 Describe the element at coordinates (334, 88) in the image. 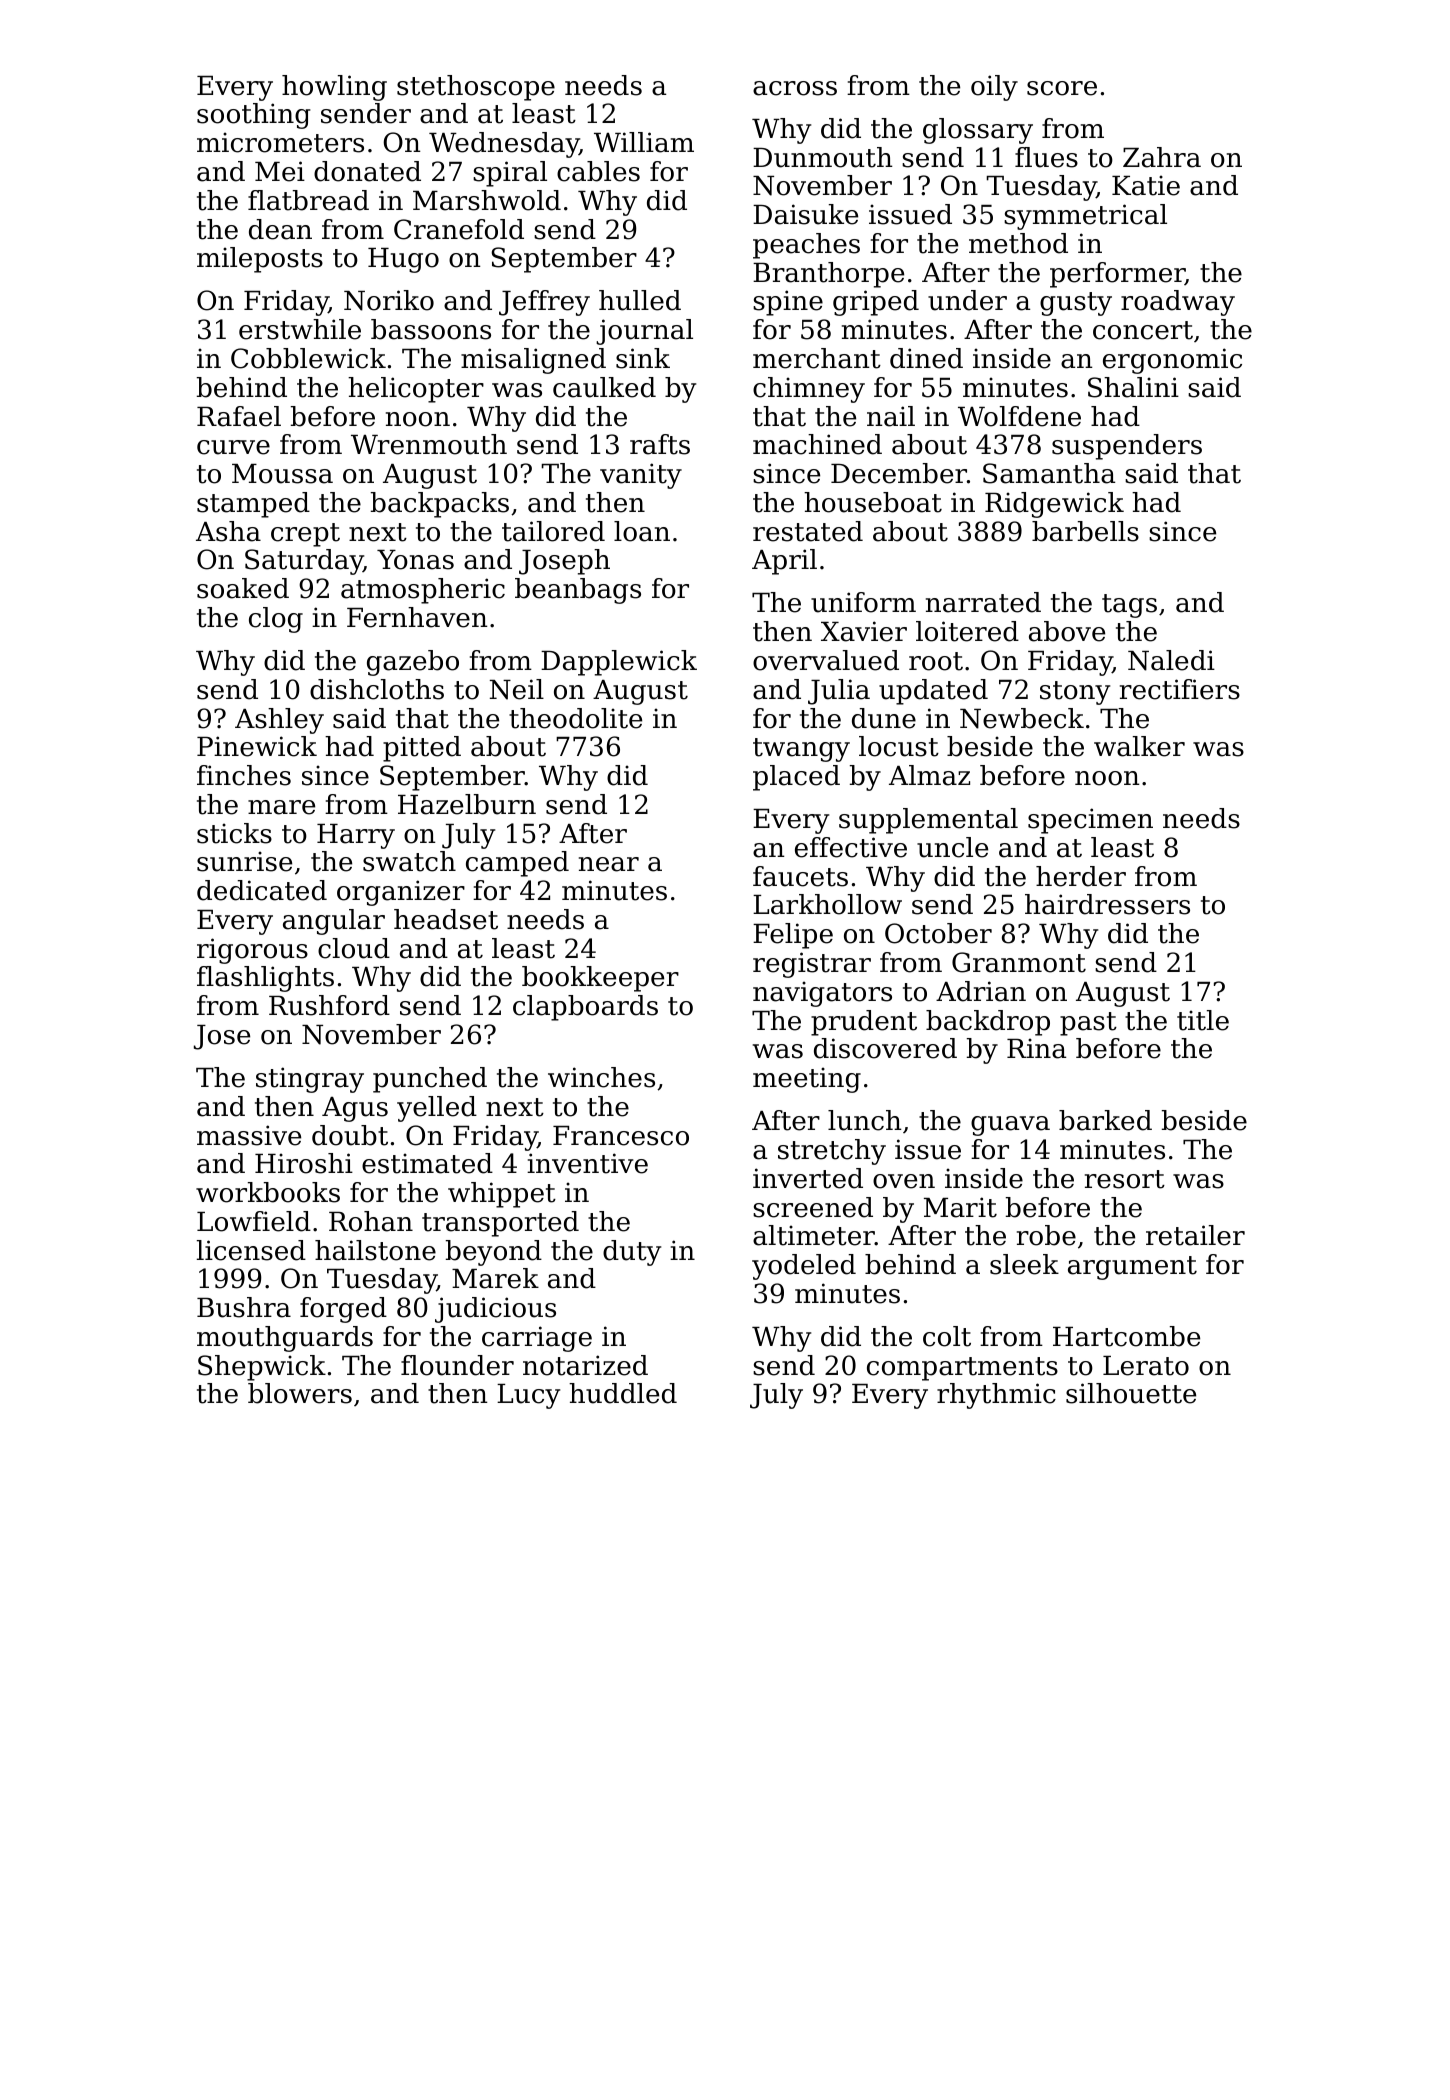

I see `howling` at that location.
